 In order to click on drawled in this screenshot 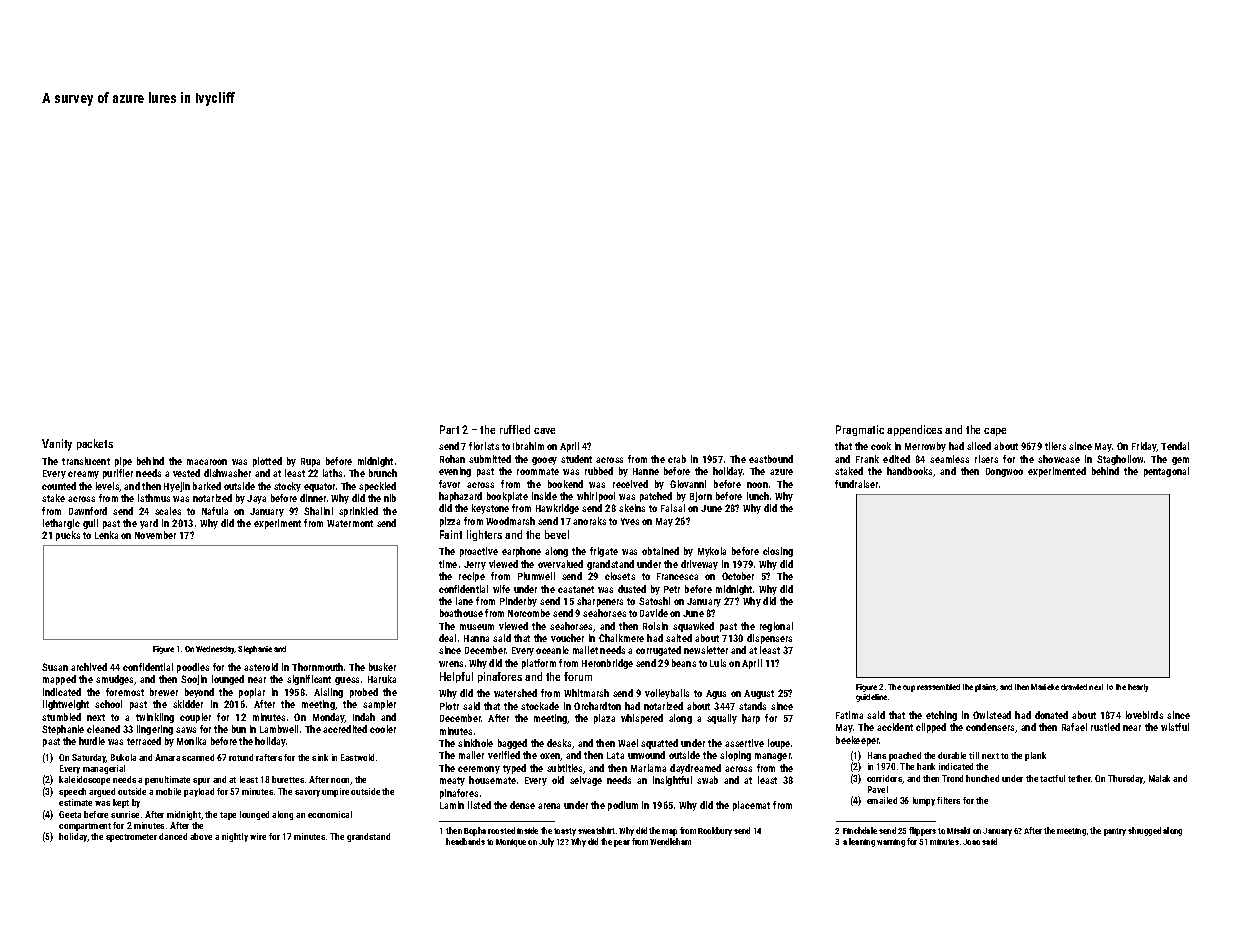, I will do `click(1074, 687)`.
